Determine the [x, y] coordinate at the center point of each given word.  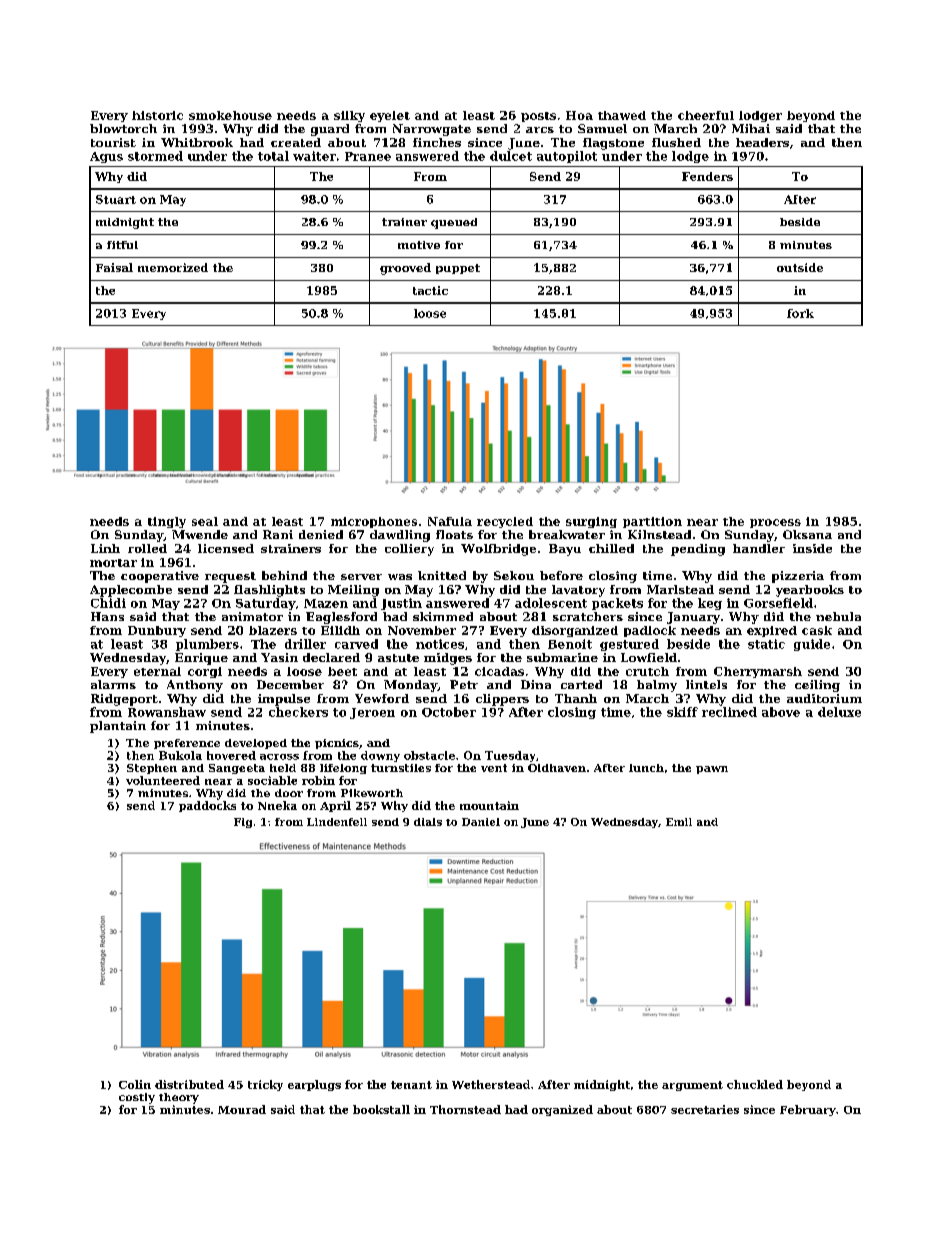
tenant [411, 1085]
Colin [135, 1084]
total [273, 156]
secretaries [705, 1109]
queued [454, 223]
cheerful [706, 115]
